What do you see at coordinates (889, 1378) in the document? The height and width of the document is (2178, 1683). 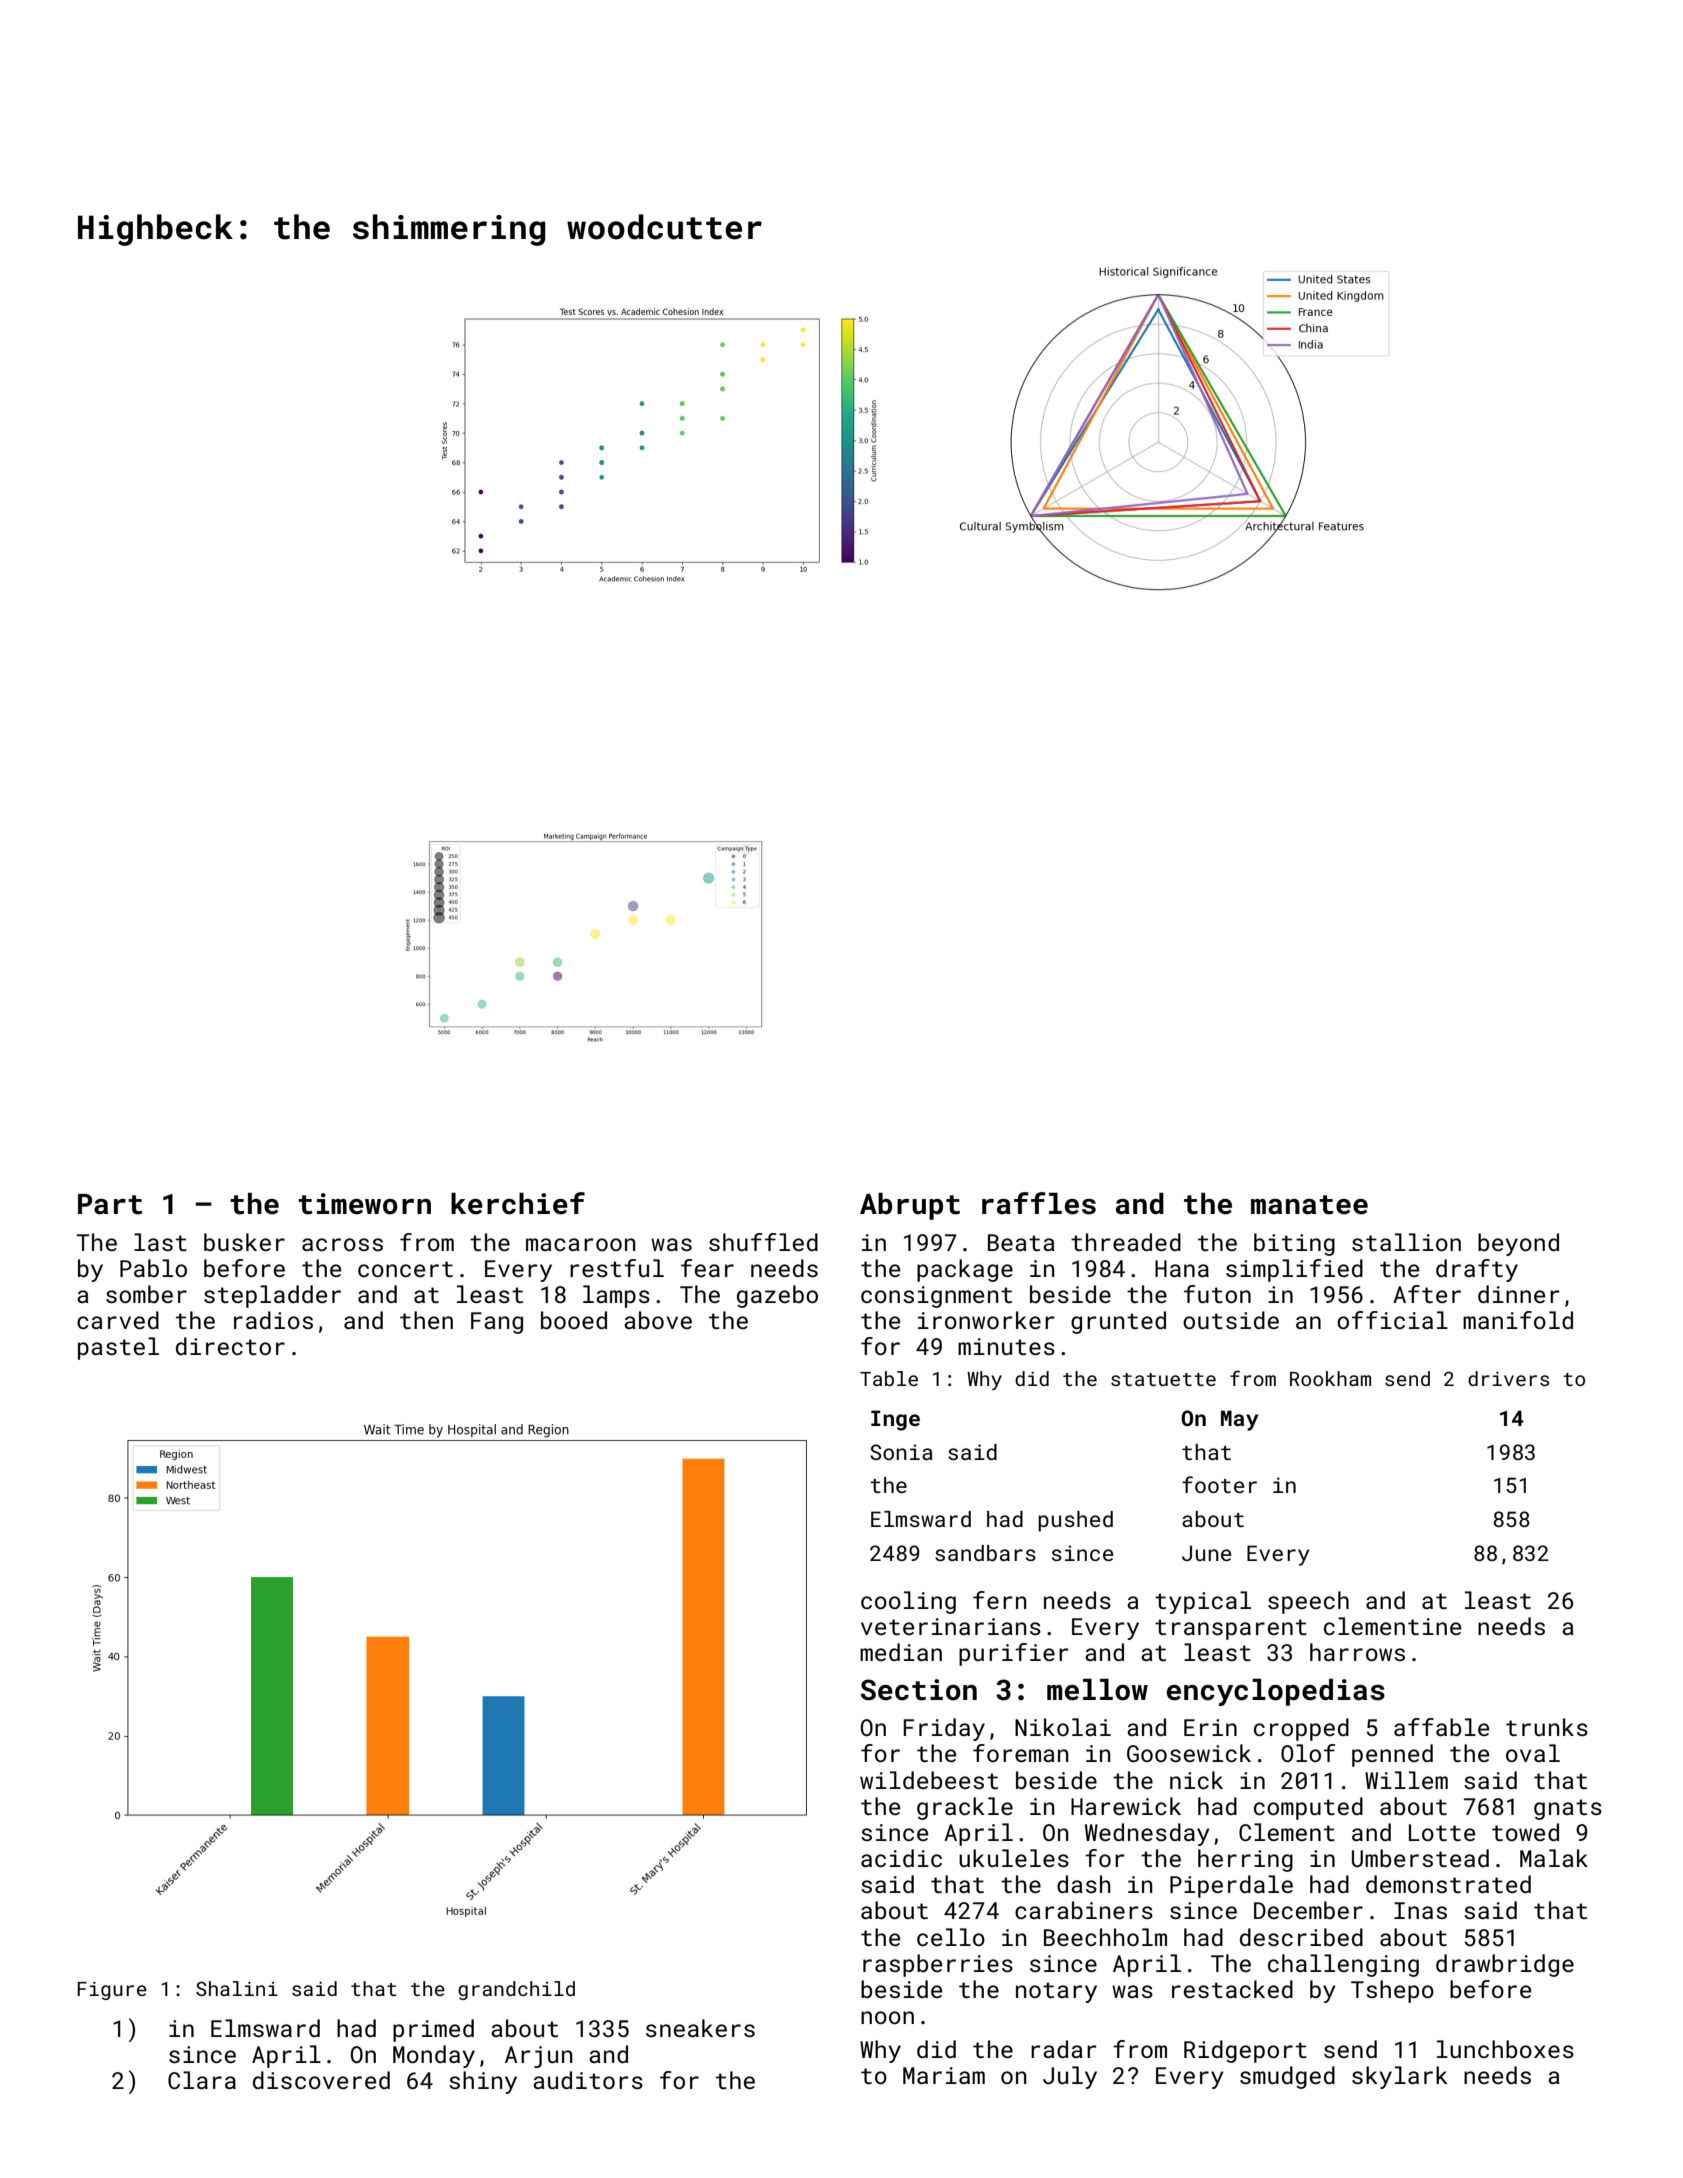 I see `Table` at bounding box center [889, 1378].
